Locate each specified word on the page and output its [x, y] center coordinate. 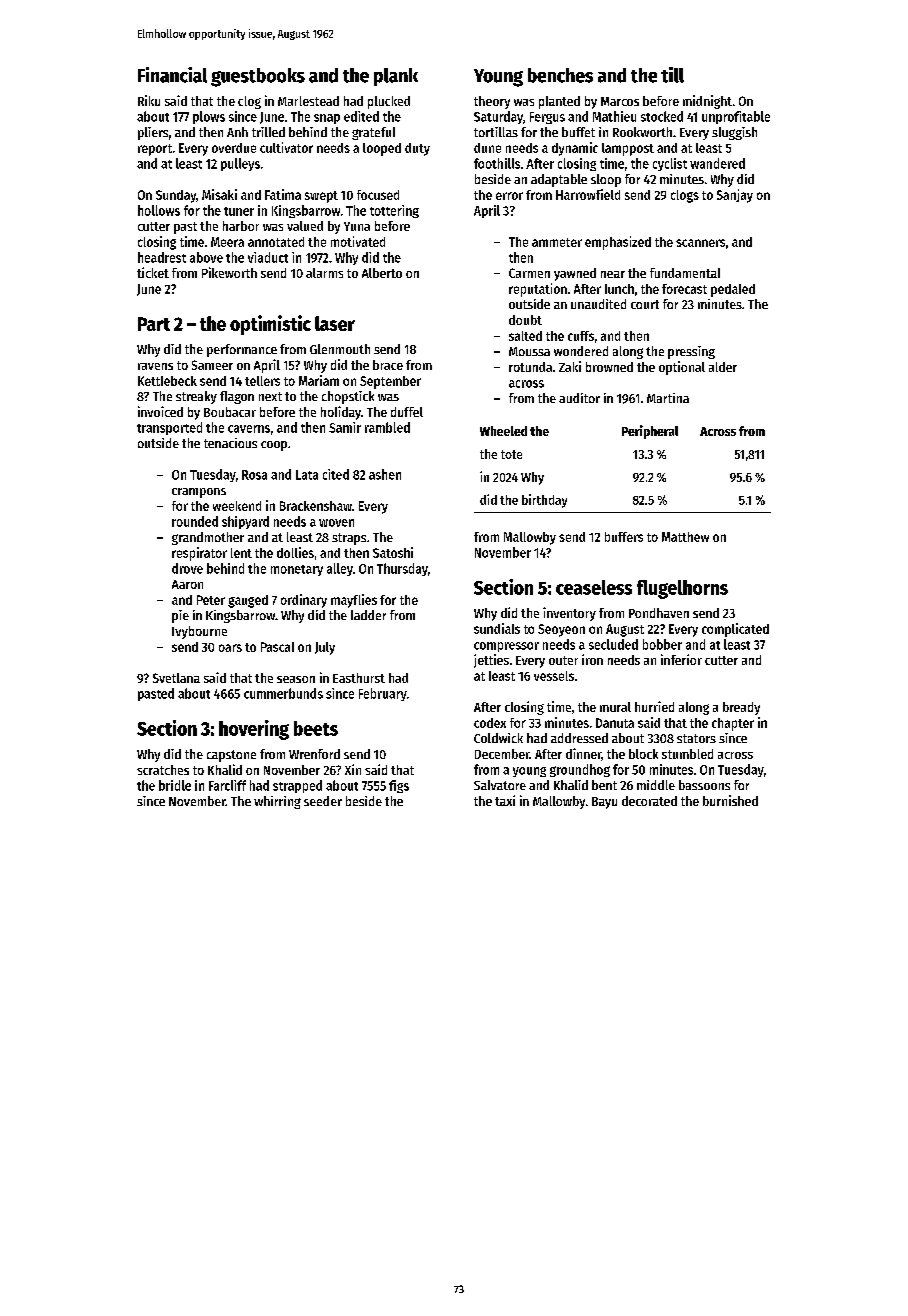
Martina [668, 398]
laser [335, 323]
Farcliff [227, 785]
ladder [368, 615]
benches [560, 75]
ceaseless [594, 587]
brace [388, 365]
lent [241, 553]
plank [396, 77]
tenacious [230, 443]
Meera [227, 242]
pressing [691, 352]
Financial [172, 75]
